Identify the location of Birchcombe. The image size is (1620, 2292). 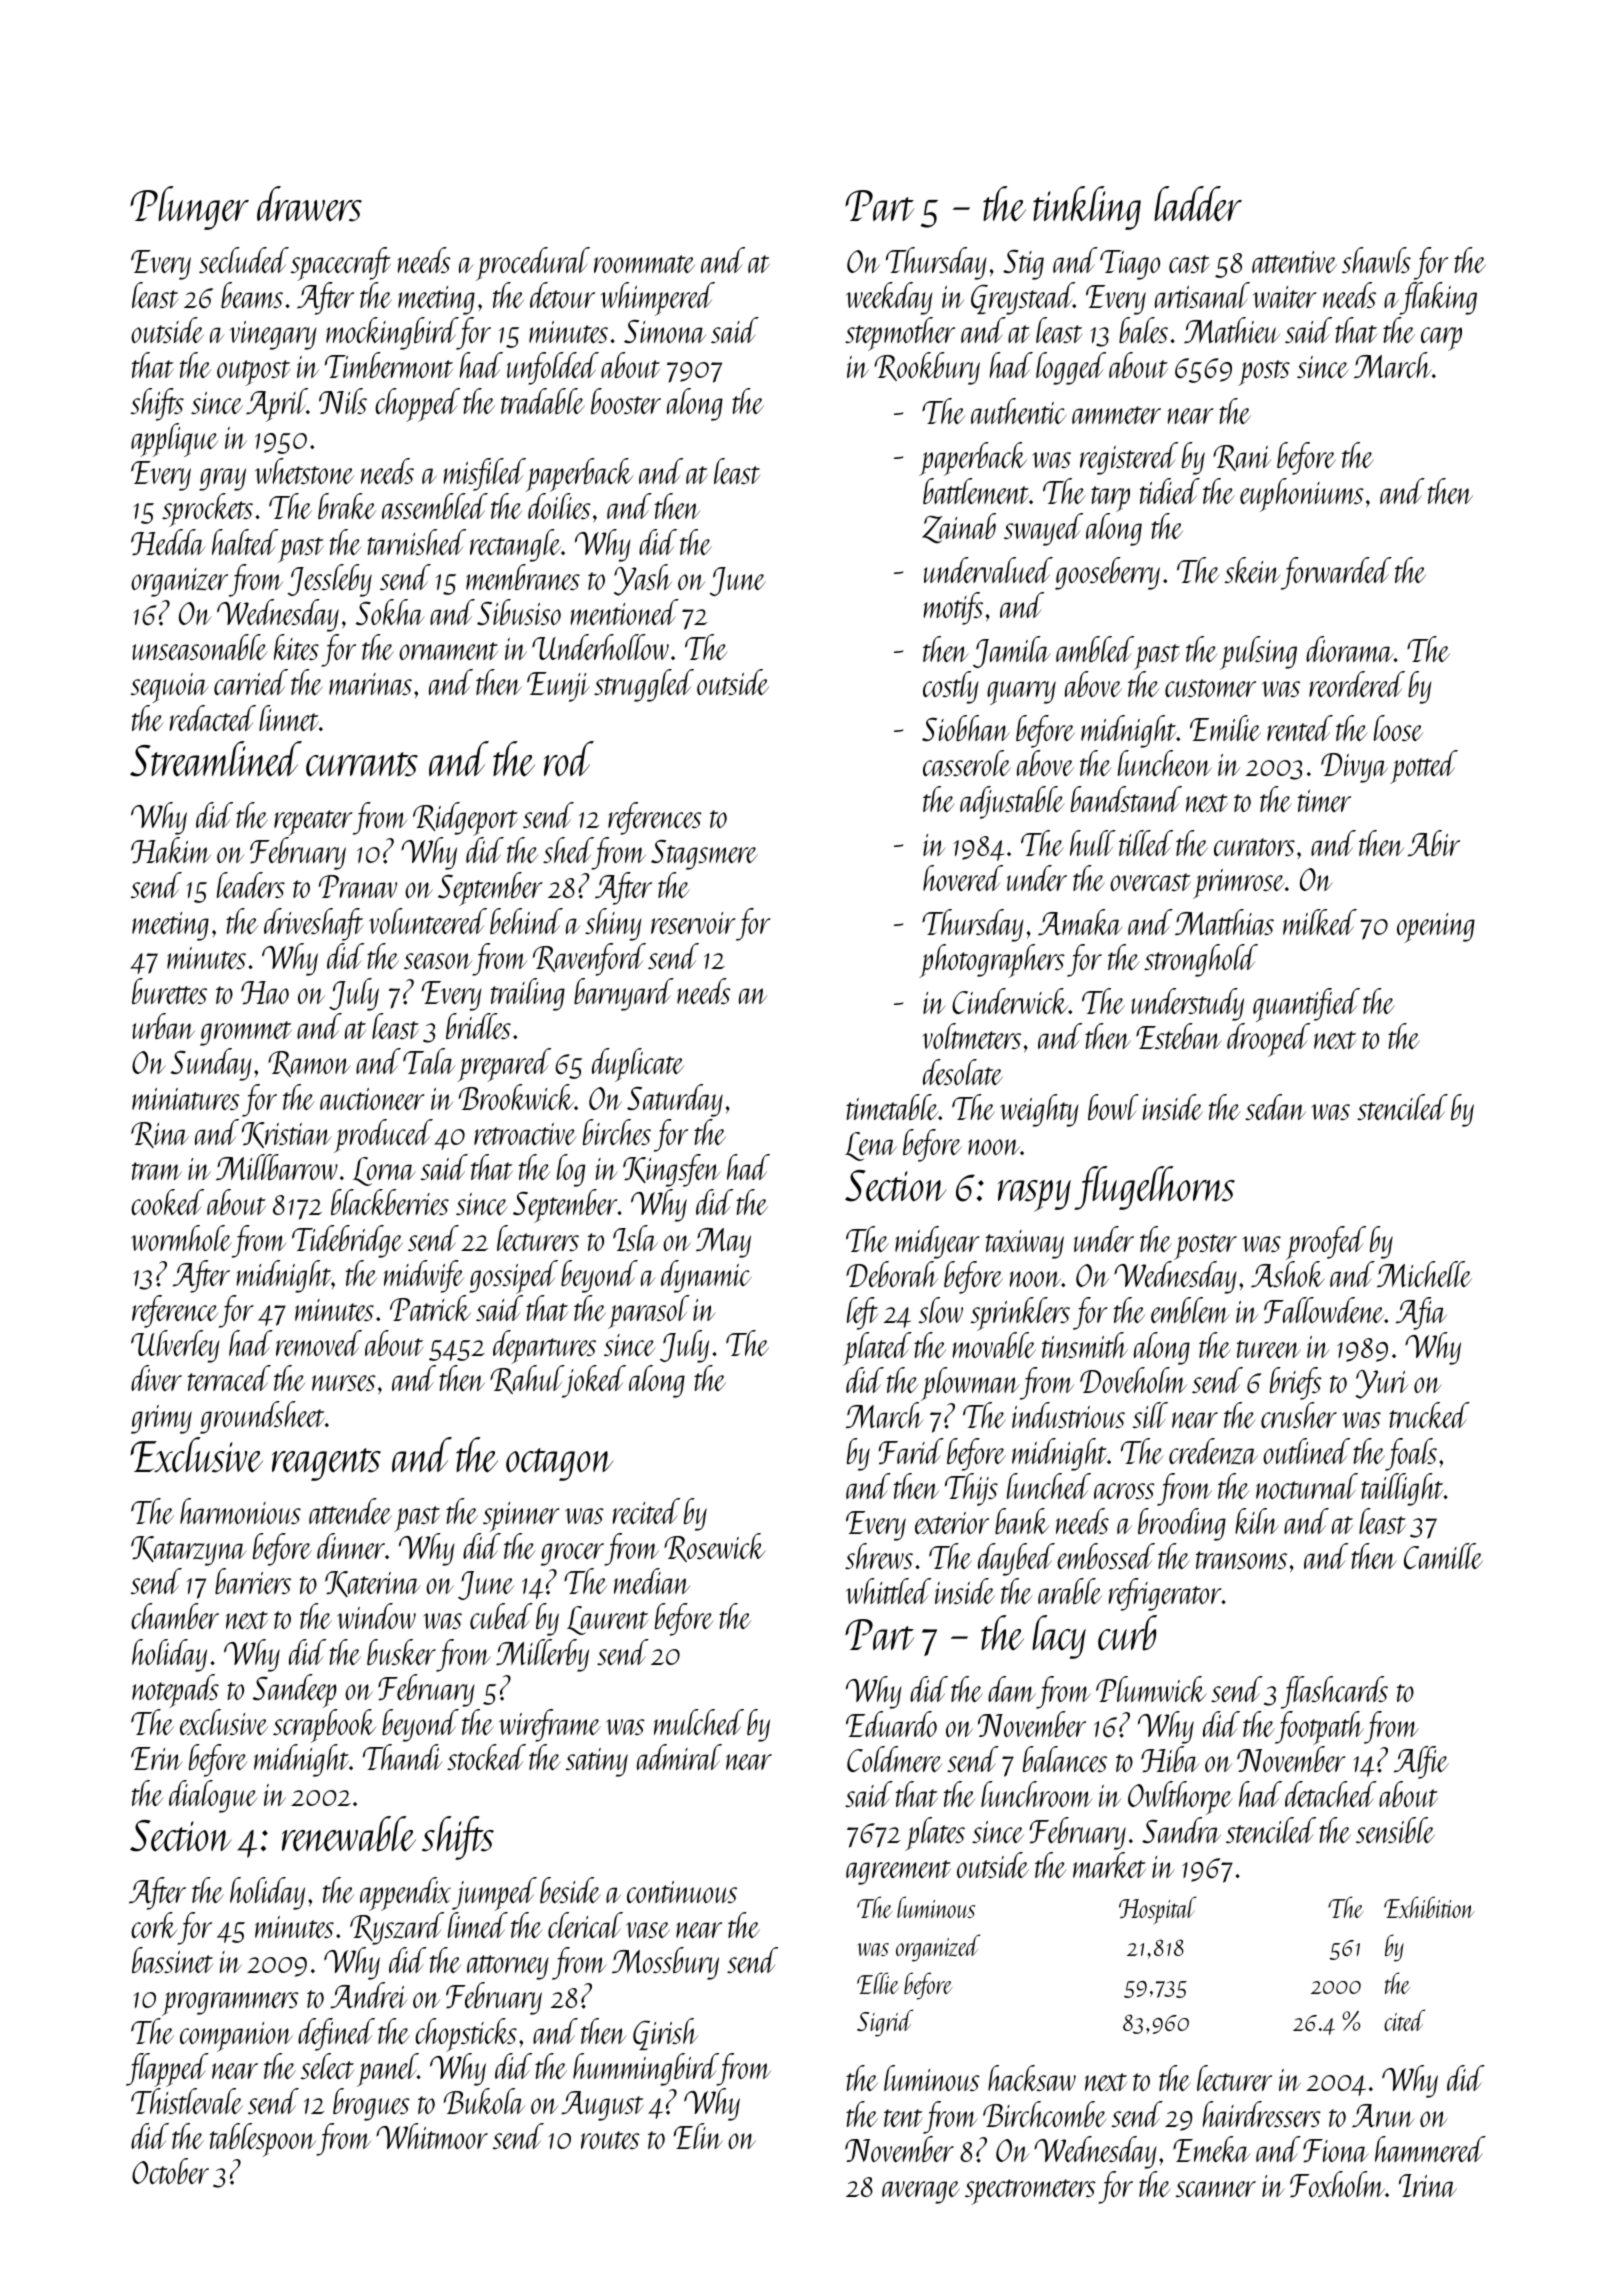
(1045, 2114).
